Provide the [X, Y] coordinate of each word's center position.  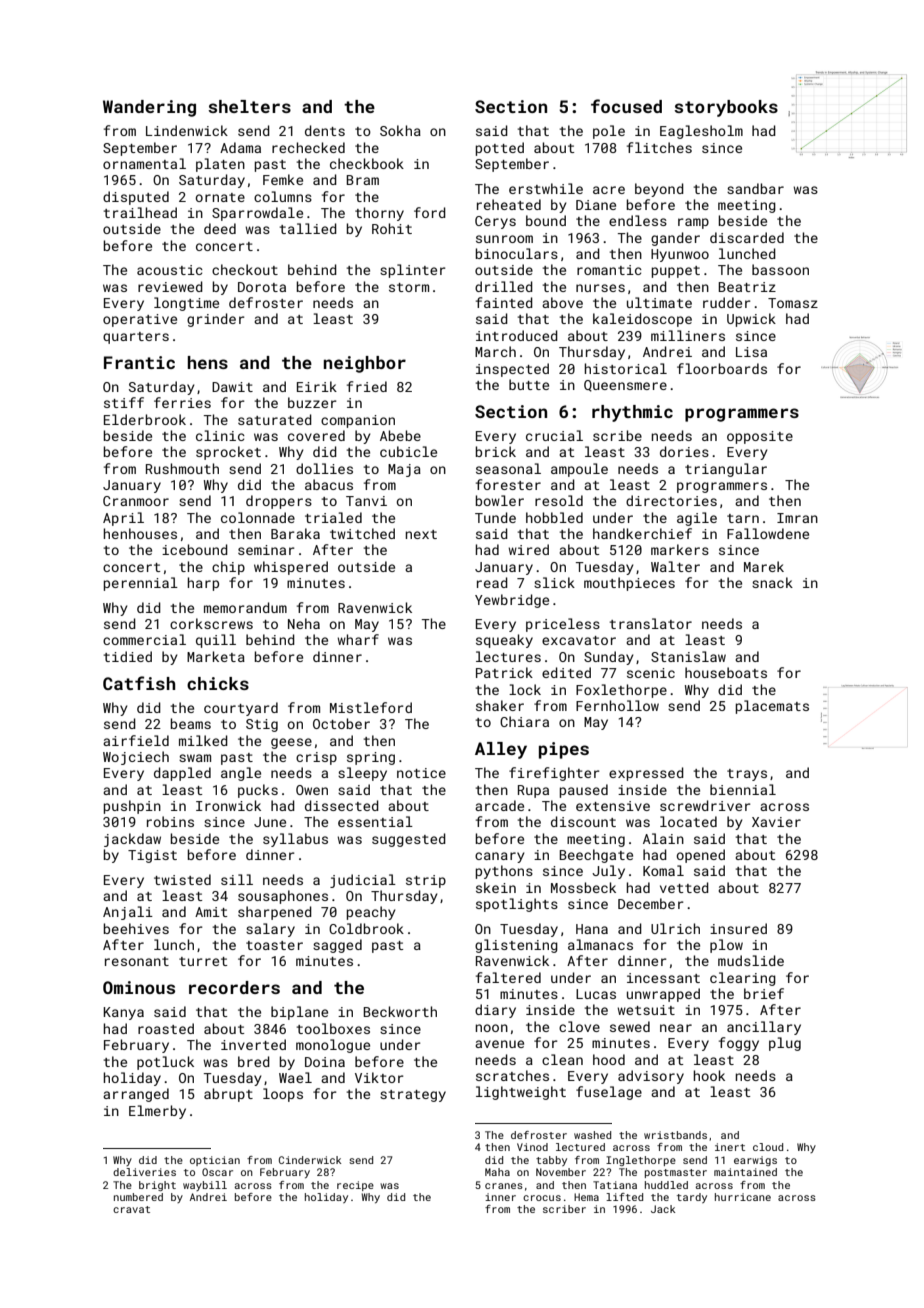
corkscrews [211, 623]
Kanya [123, 1013]
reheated [509, 204]
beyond [659, 190]
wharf [358, 639]
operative [140, 320]
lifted [624, 1197]
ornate [220, 197]
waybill [205, 1186]
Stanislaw [688, 656]
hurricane [743, 1197]
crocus [542, 1198]
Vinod [532, 1147]
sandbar [755, 188]
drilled [504, 286]
